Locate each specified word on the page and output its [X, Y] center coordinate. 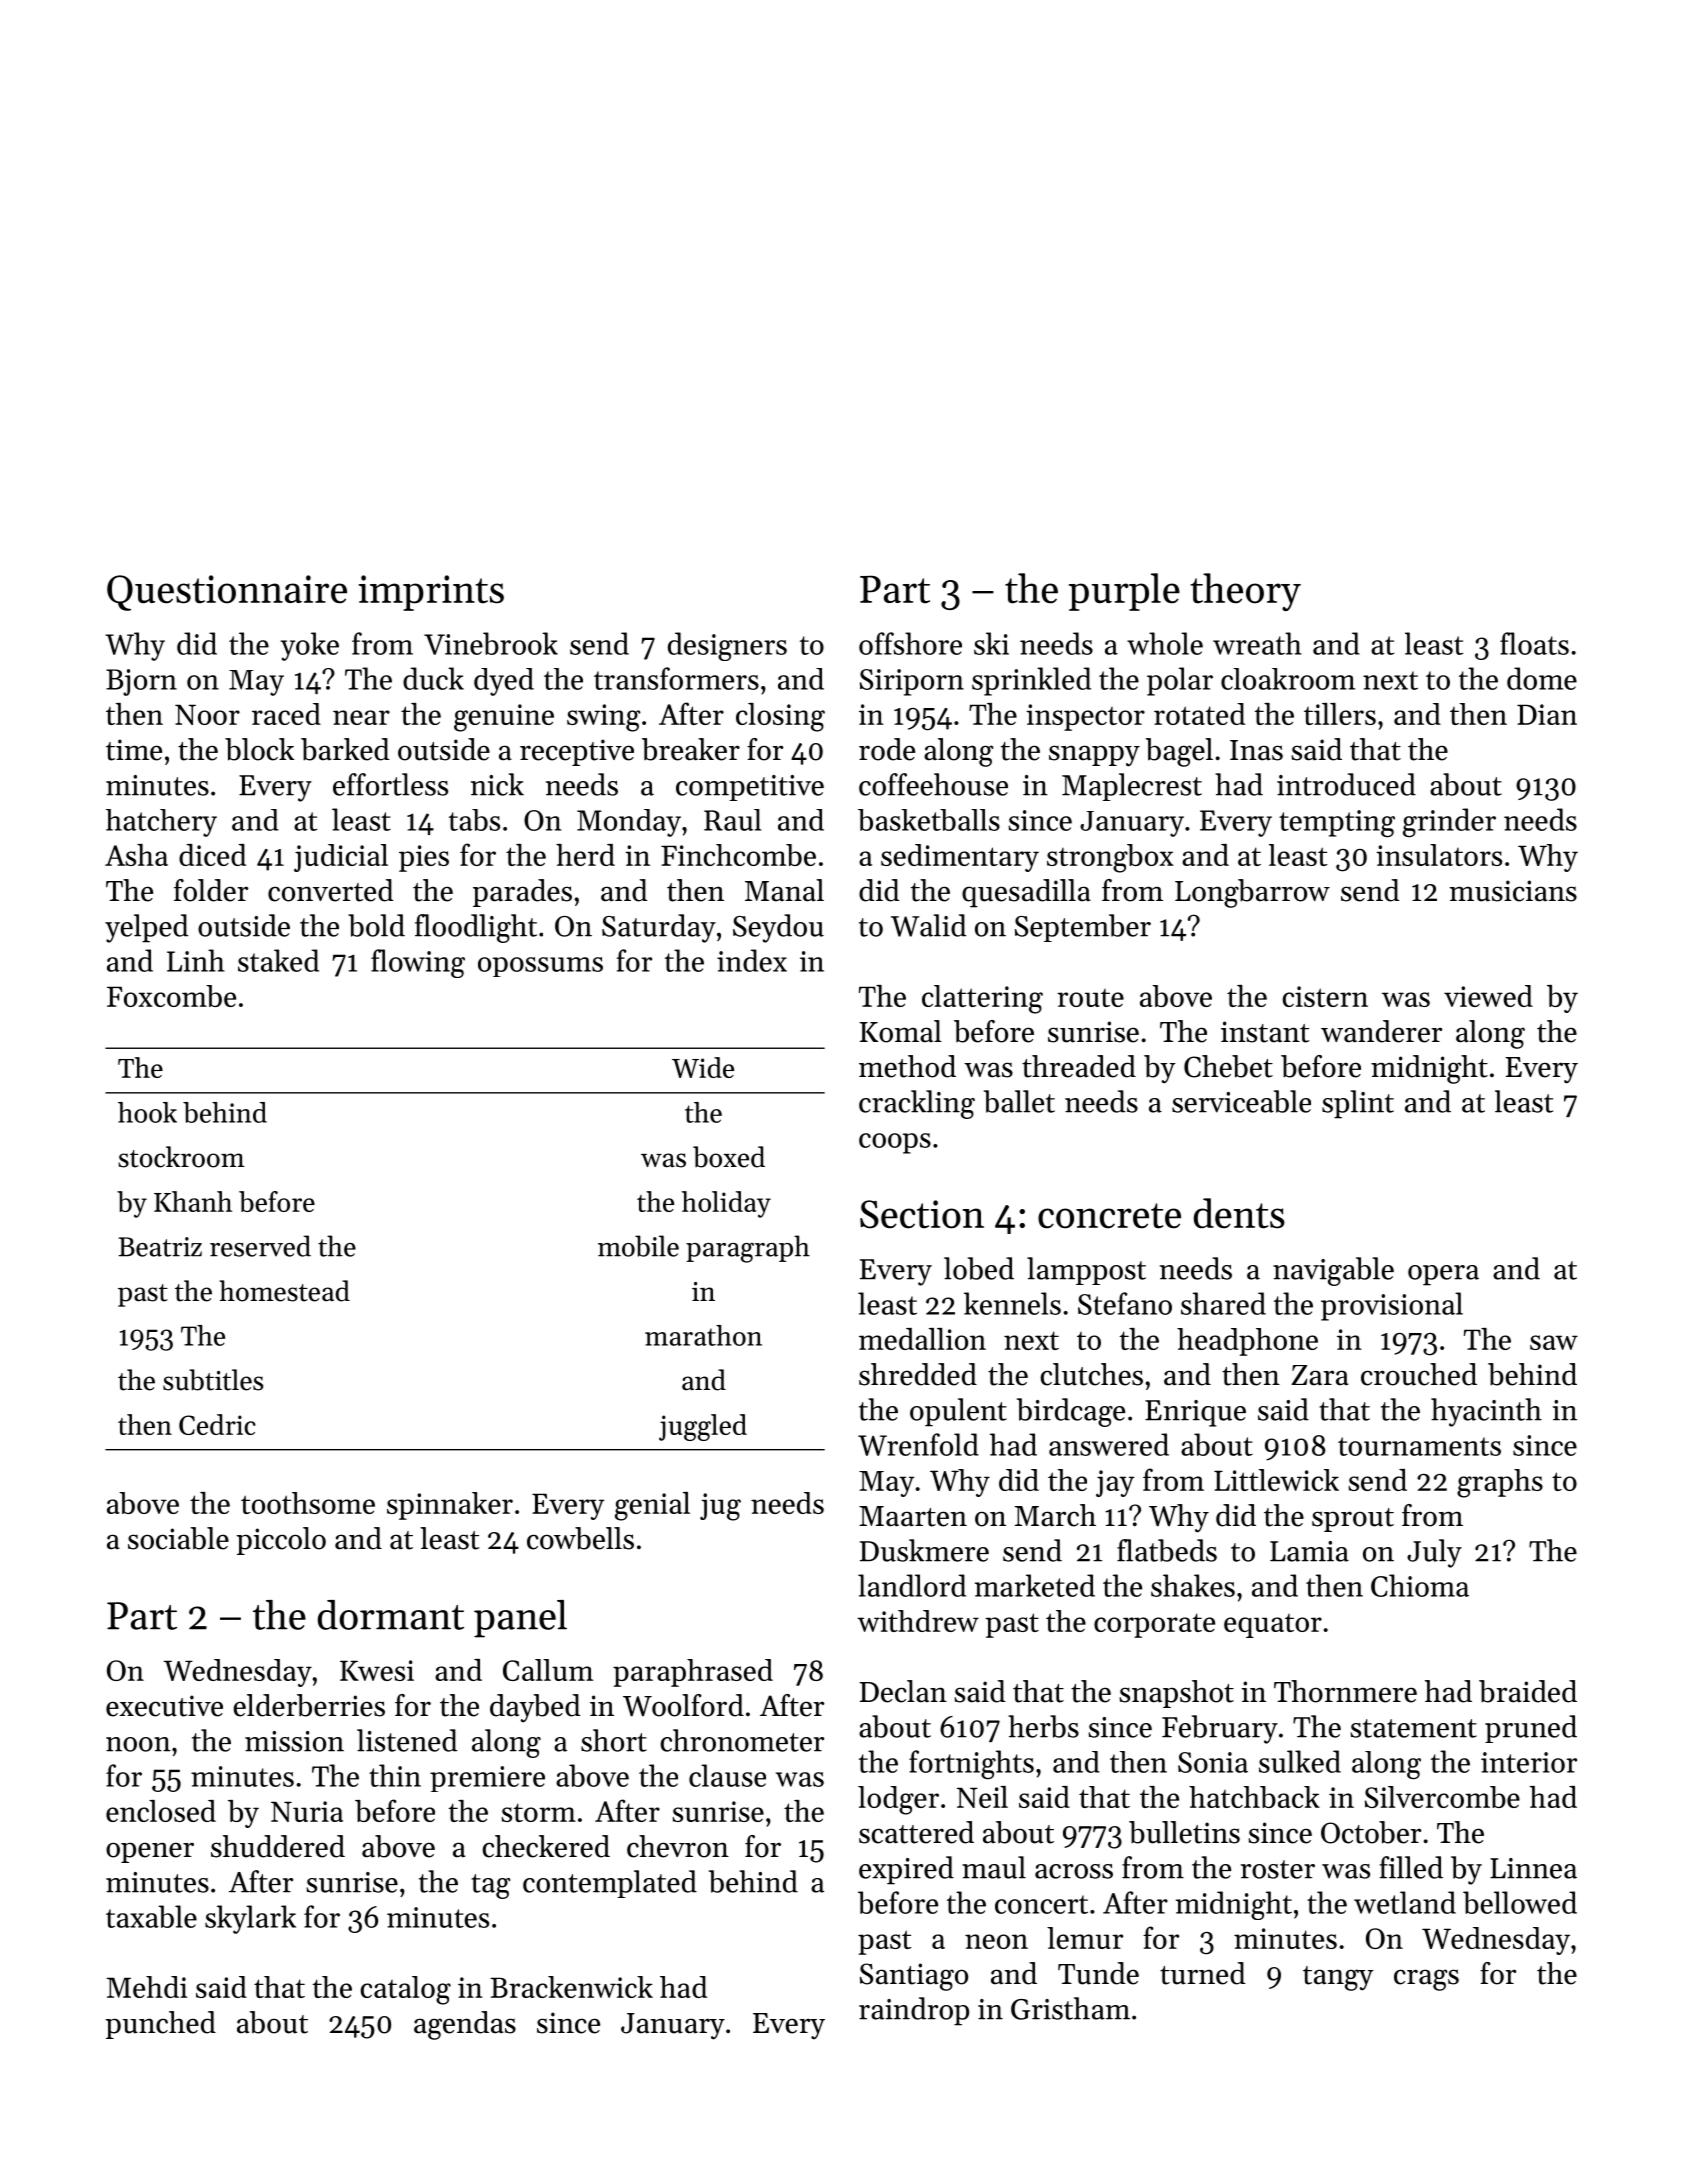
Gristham [1070, 2008]
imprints [431, 593]
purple [1124, 592]
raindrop [914, 2011]
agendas [465, 2025]
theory [1245, 592]
